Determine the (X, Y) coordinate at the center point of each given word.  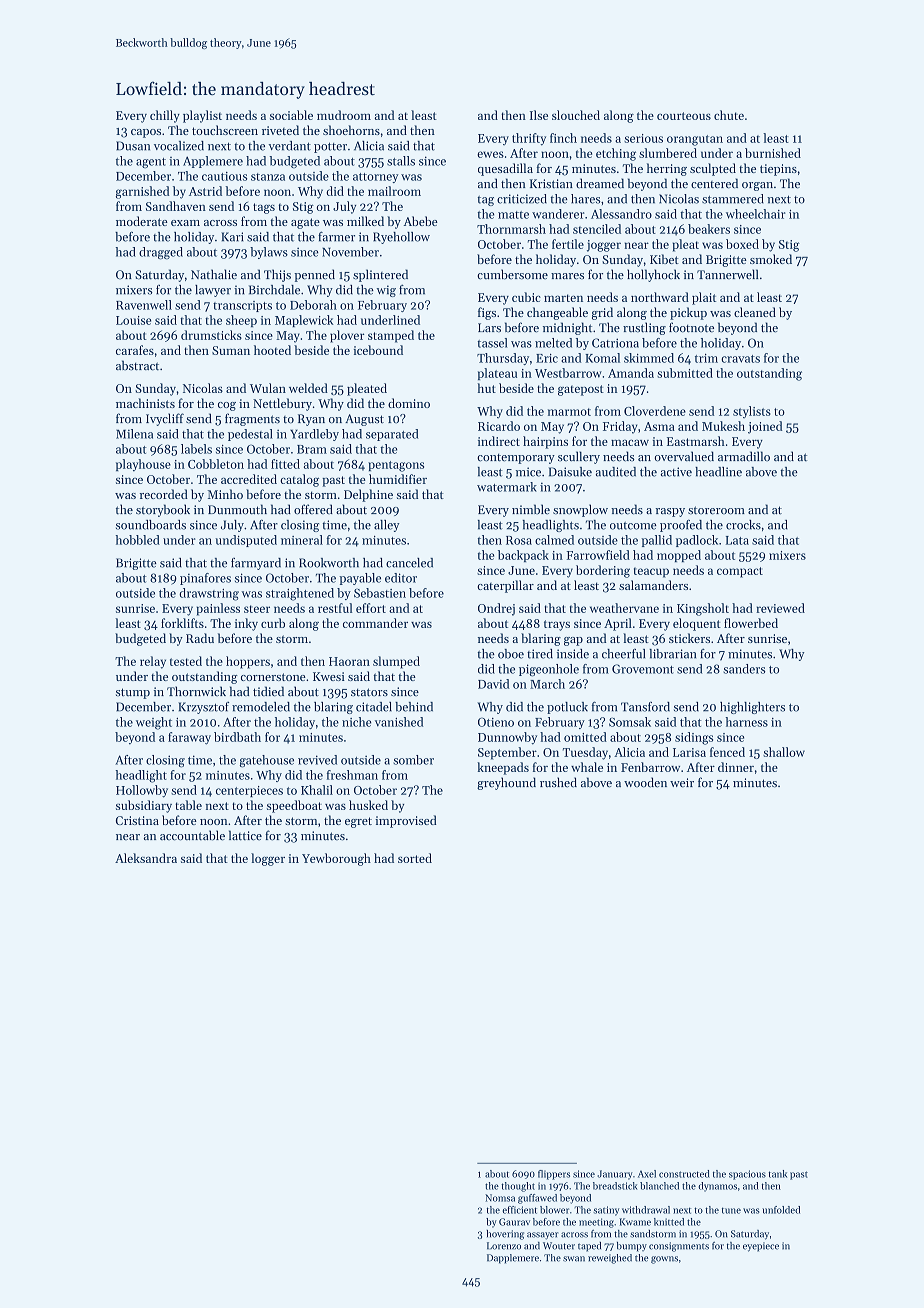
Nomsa (500, 1198)
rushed (558, 782)
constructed (684, 1174)
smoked (771, 259)
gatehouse (267, 761)
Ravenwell (144, 305)
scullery (579, 457)
